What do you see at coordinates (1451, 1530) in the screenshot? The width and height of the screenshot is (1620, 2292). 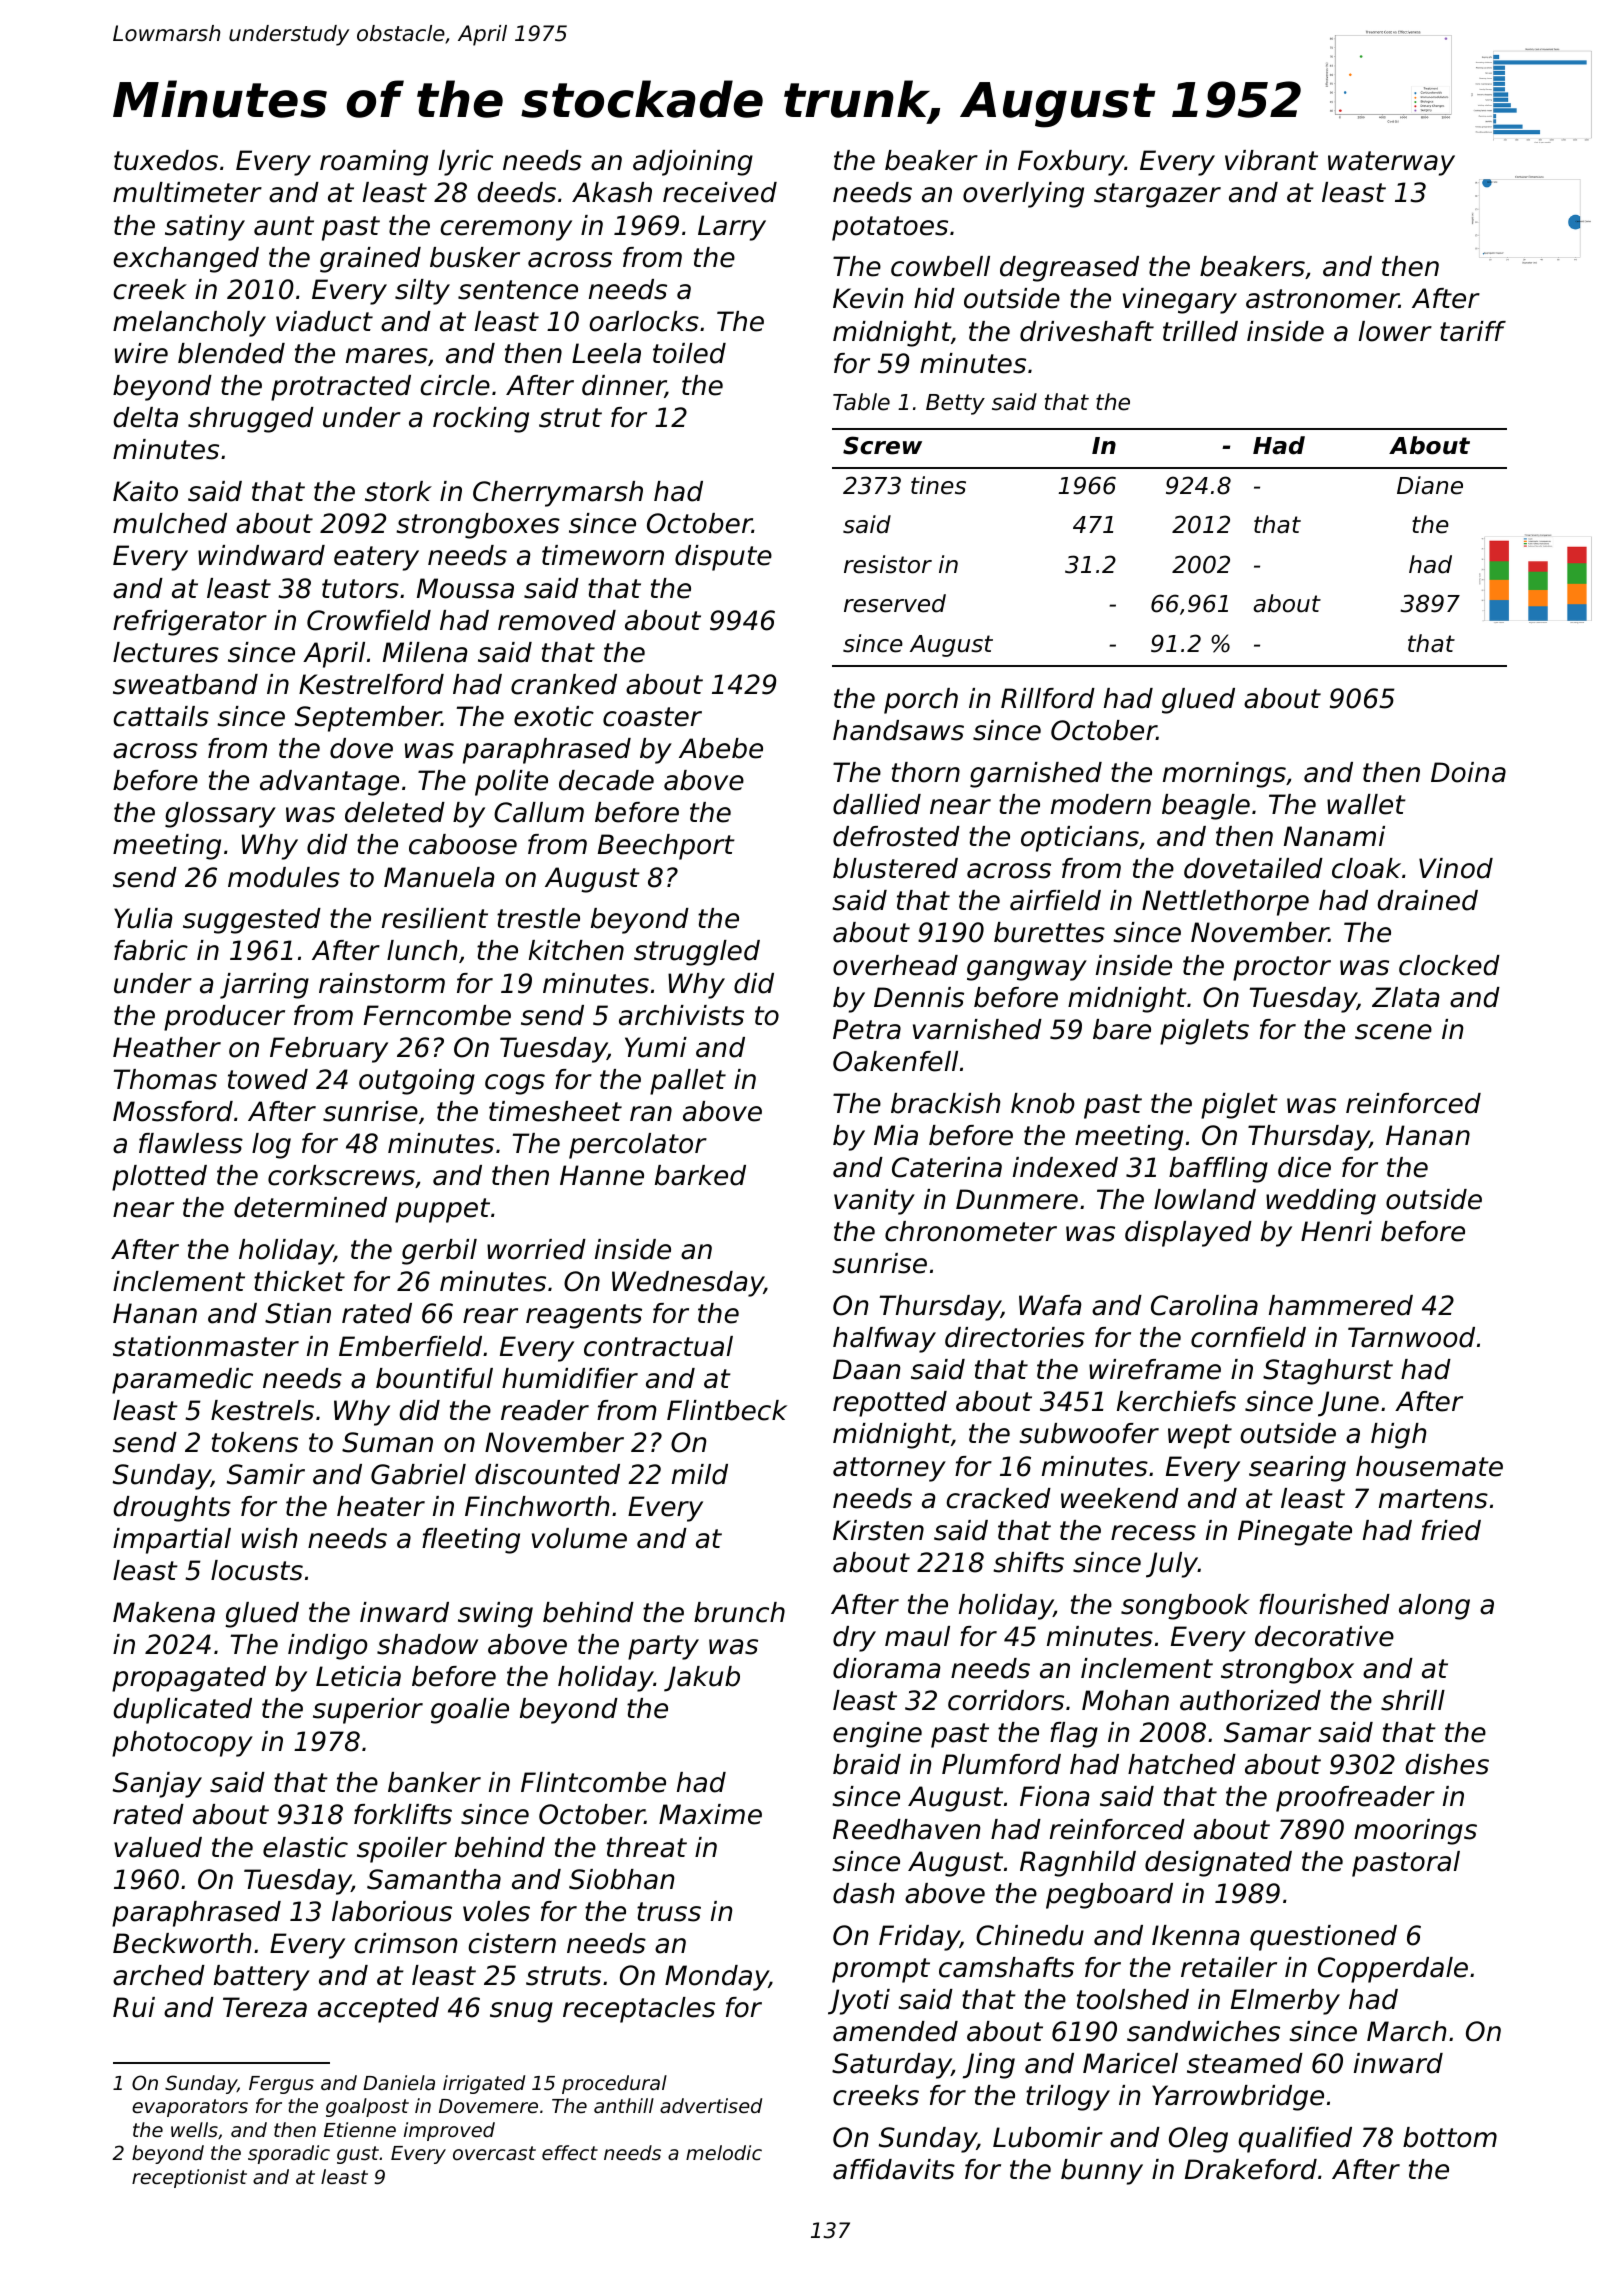 I see `fried` at bounding box center [1451, 1530].
